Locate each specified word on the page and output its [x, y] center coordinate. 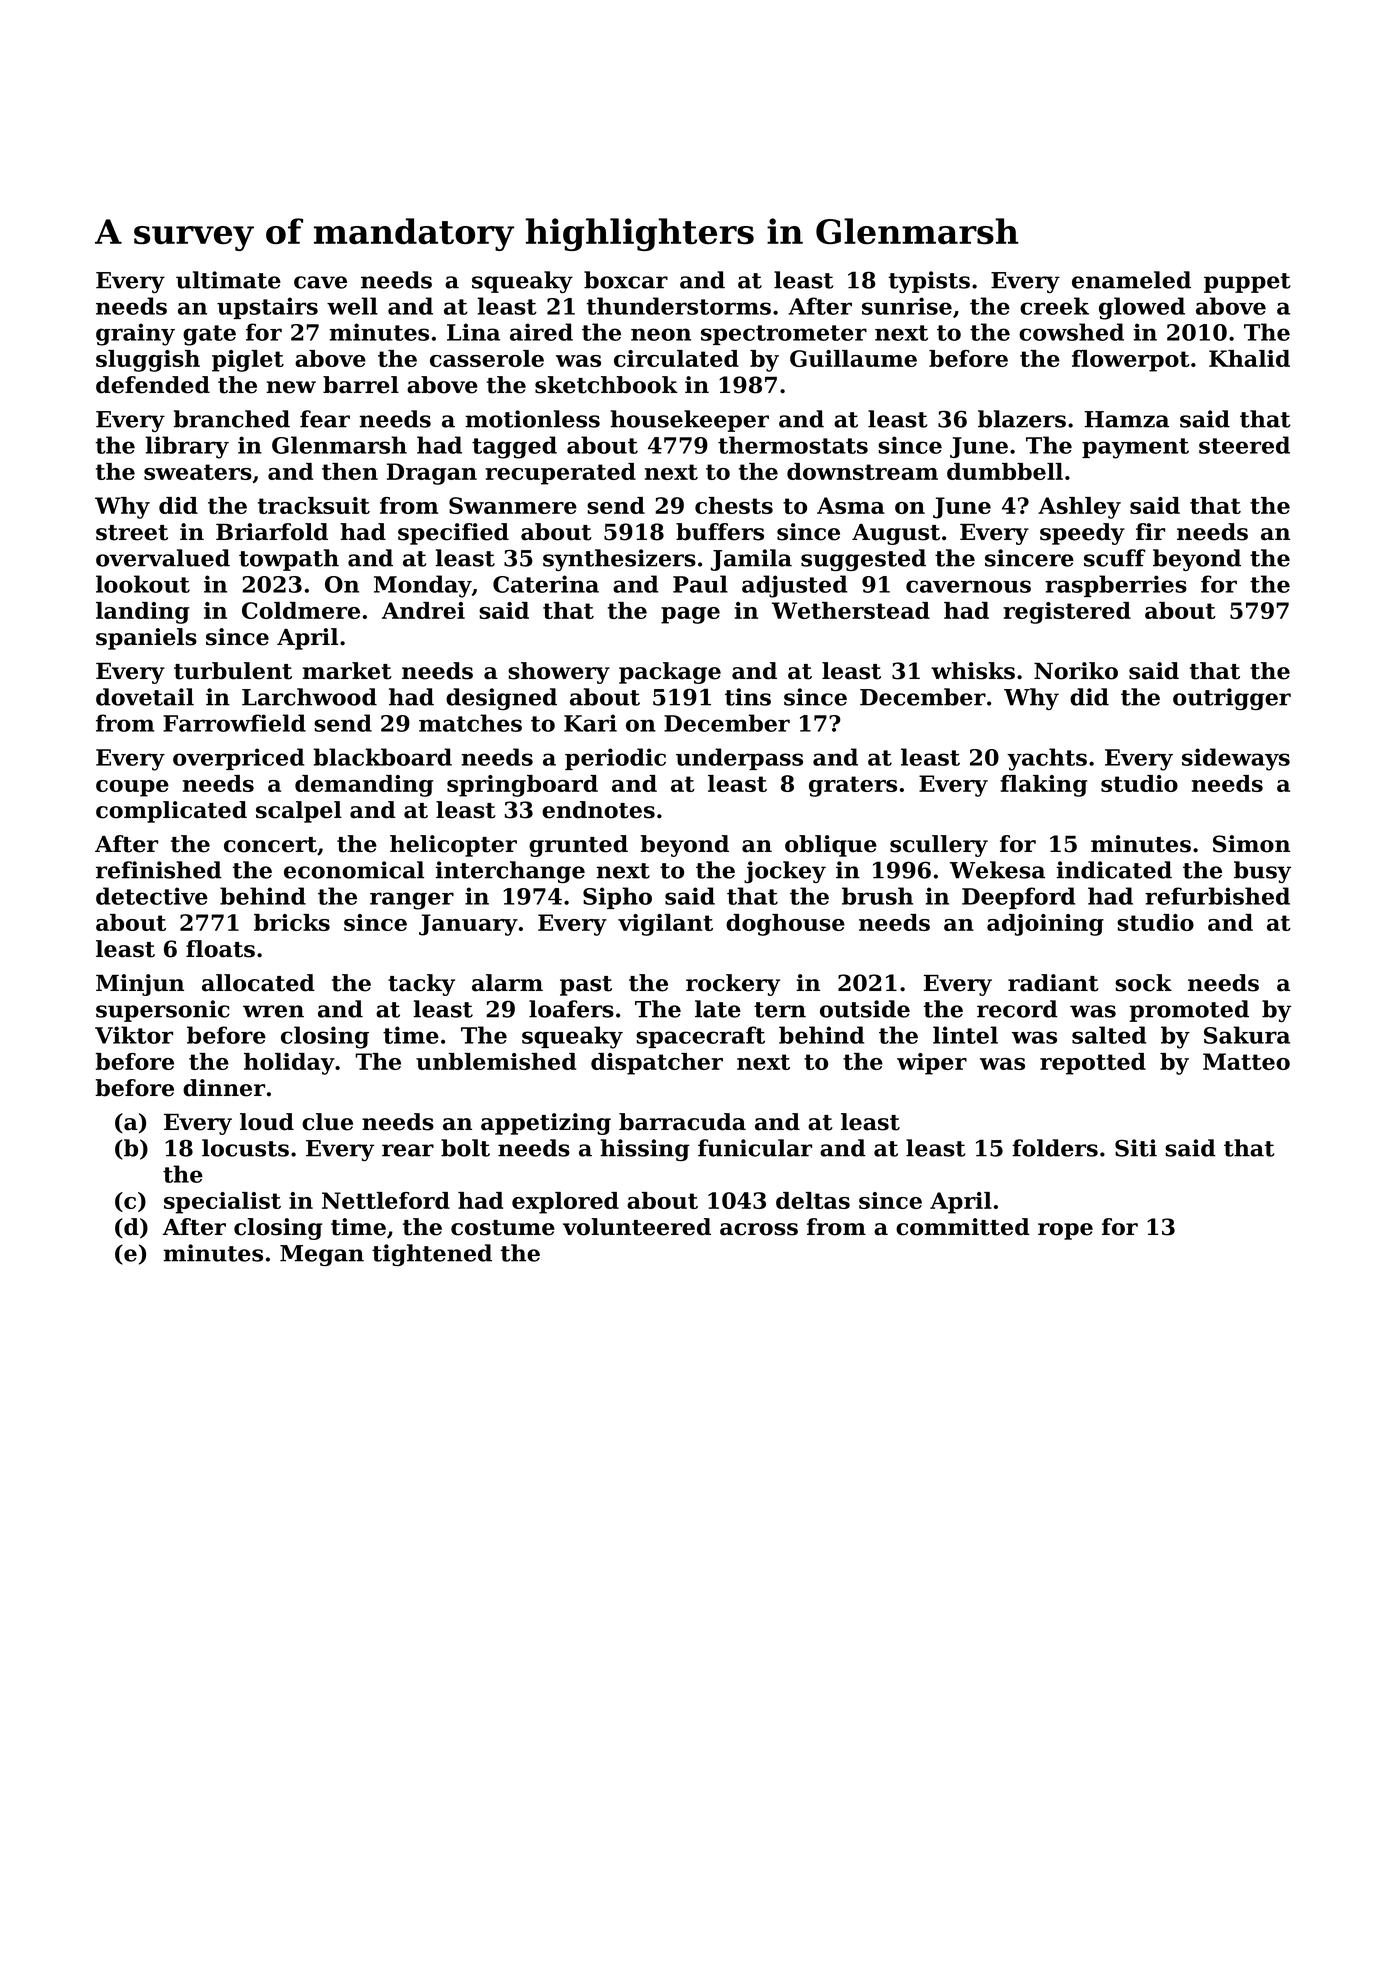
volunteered [637, 1227]
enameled [1131, 280]
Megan [322, 1255]
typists [929, 282]
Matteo [1246, 1061]
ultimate [228, 280]
